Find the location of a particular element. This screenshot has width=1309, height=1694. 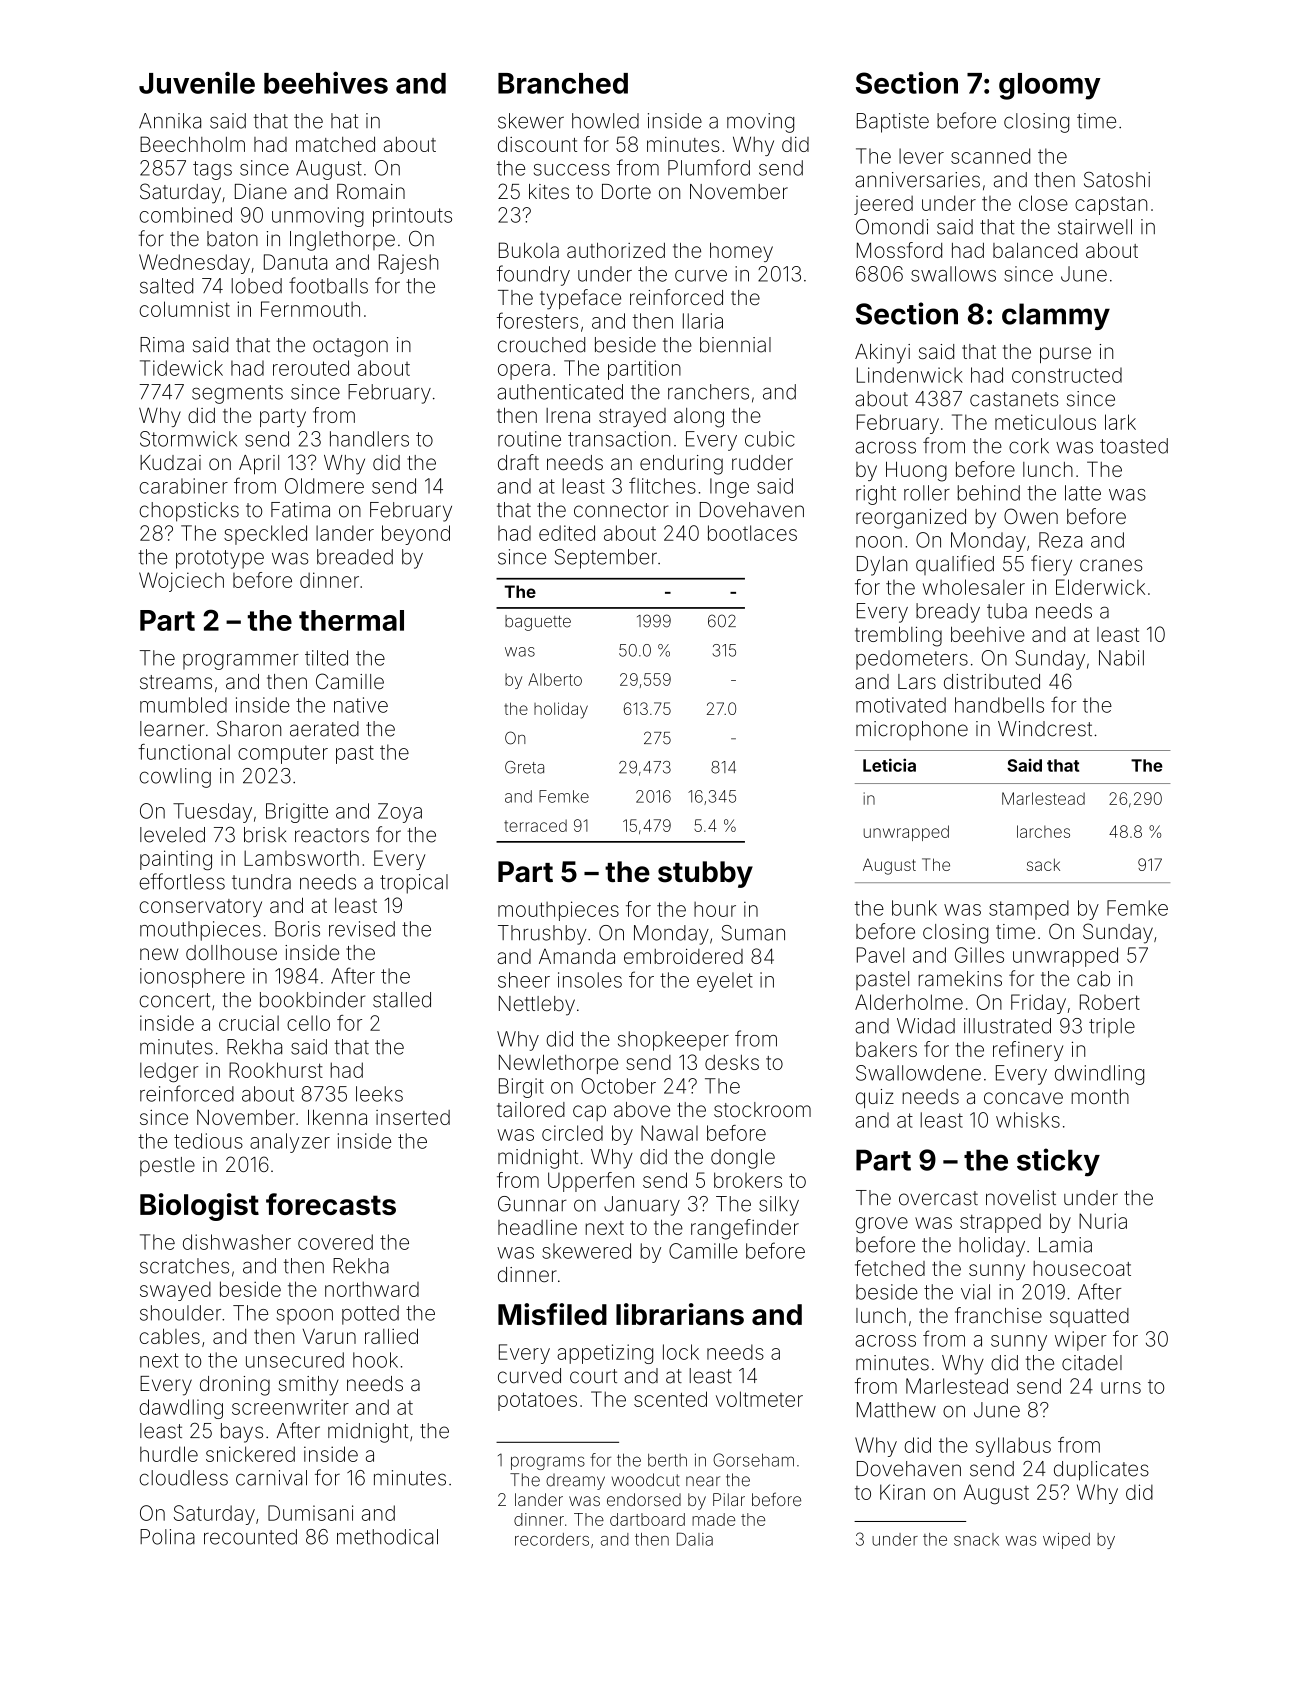

revised is located at coordinates (362, 929).
